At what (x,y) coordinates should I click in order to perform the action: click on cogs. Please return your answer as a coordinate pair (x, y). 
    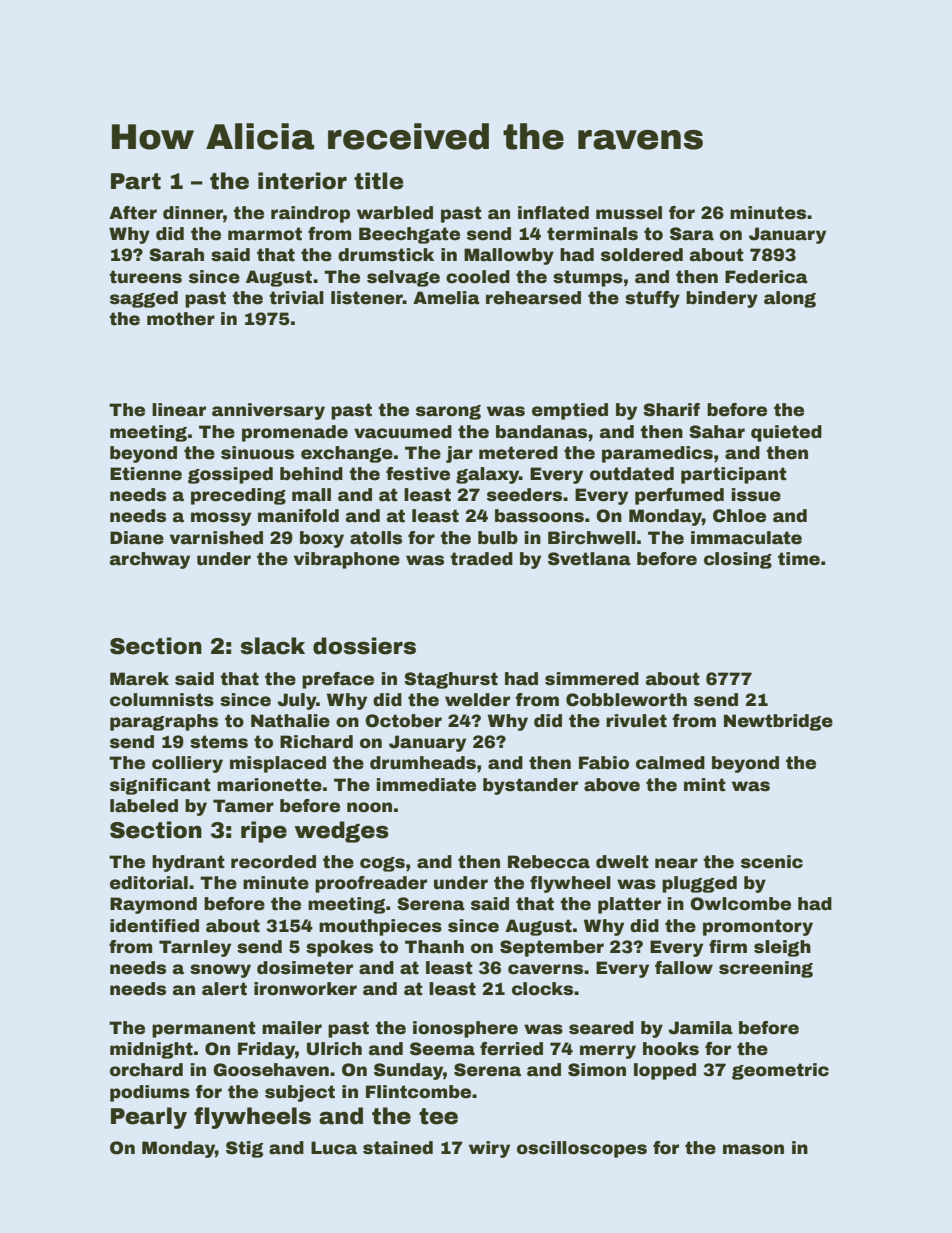
    Looking at the image, I should click on (382, 864).
